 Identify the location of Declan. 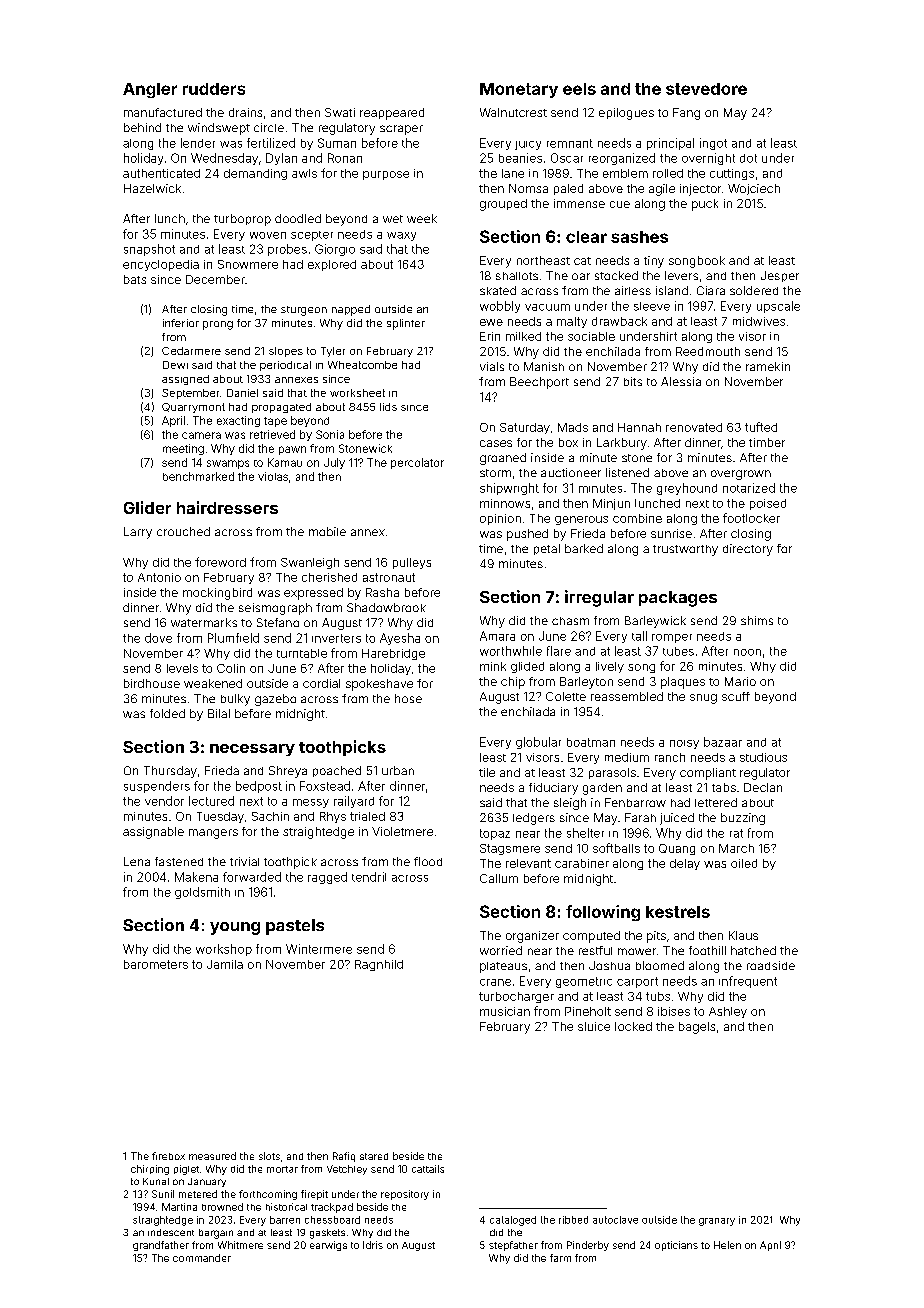
(763, 787).
